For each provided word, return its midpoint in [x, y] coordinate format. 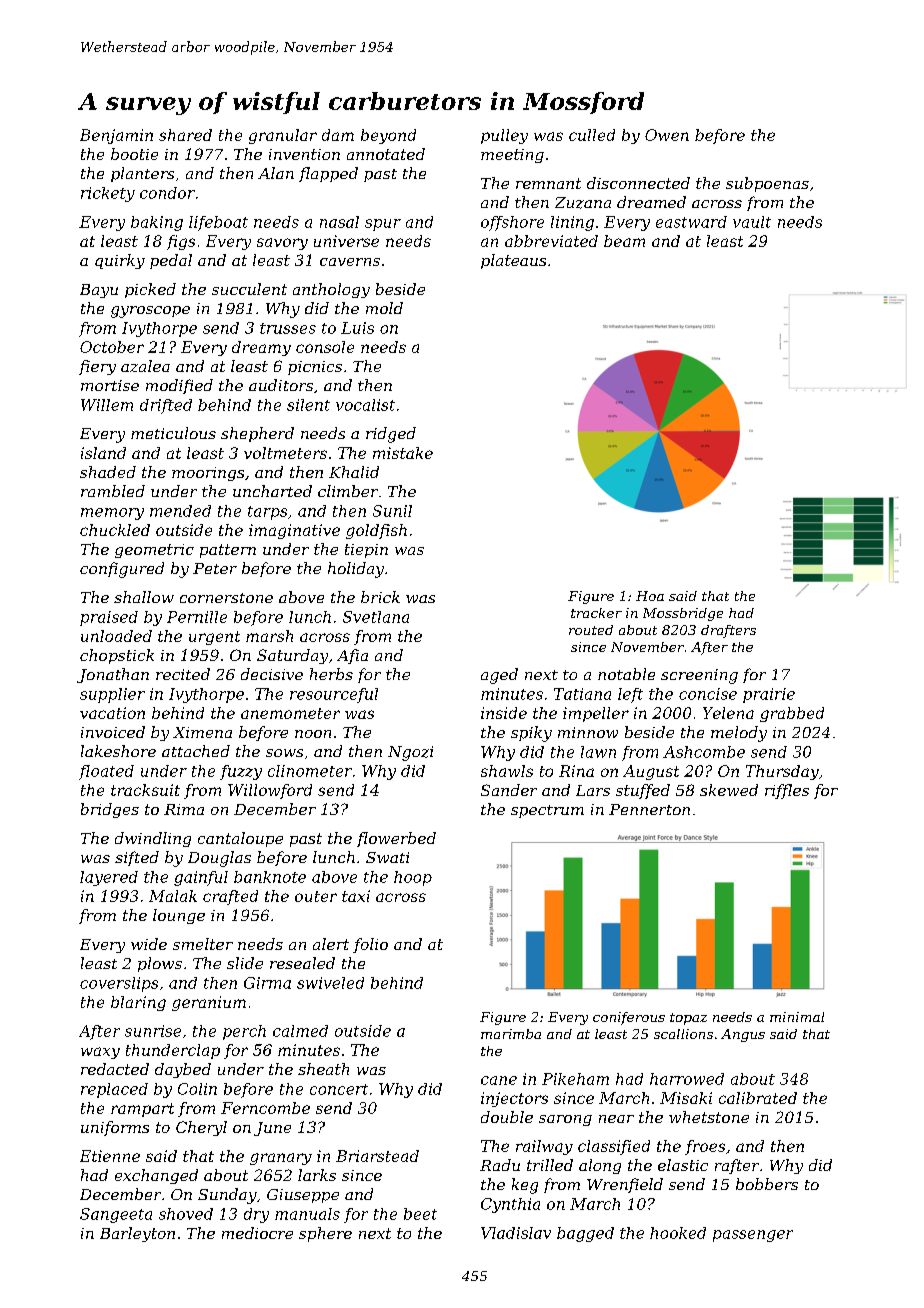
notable [626, 674]
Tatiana [582, 694]
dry [256, 1215]
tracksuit [145, 790]
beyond [388, 136]
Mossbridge [683, 614]
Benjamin [116, 136]
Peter [215, 568]
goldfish [376, 531]
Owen [667, 135]
